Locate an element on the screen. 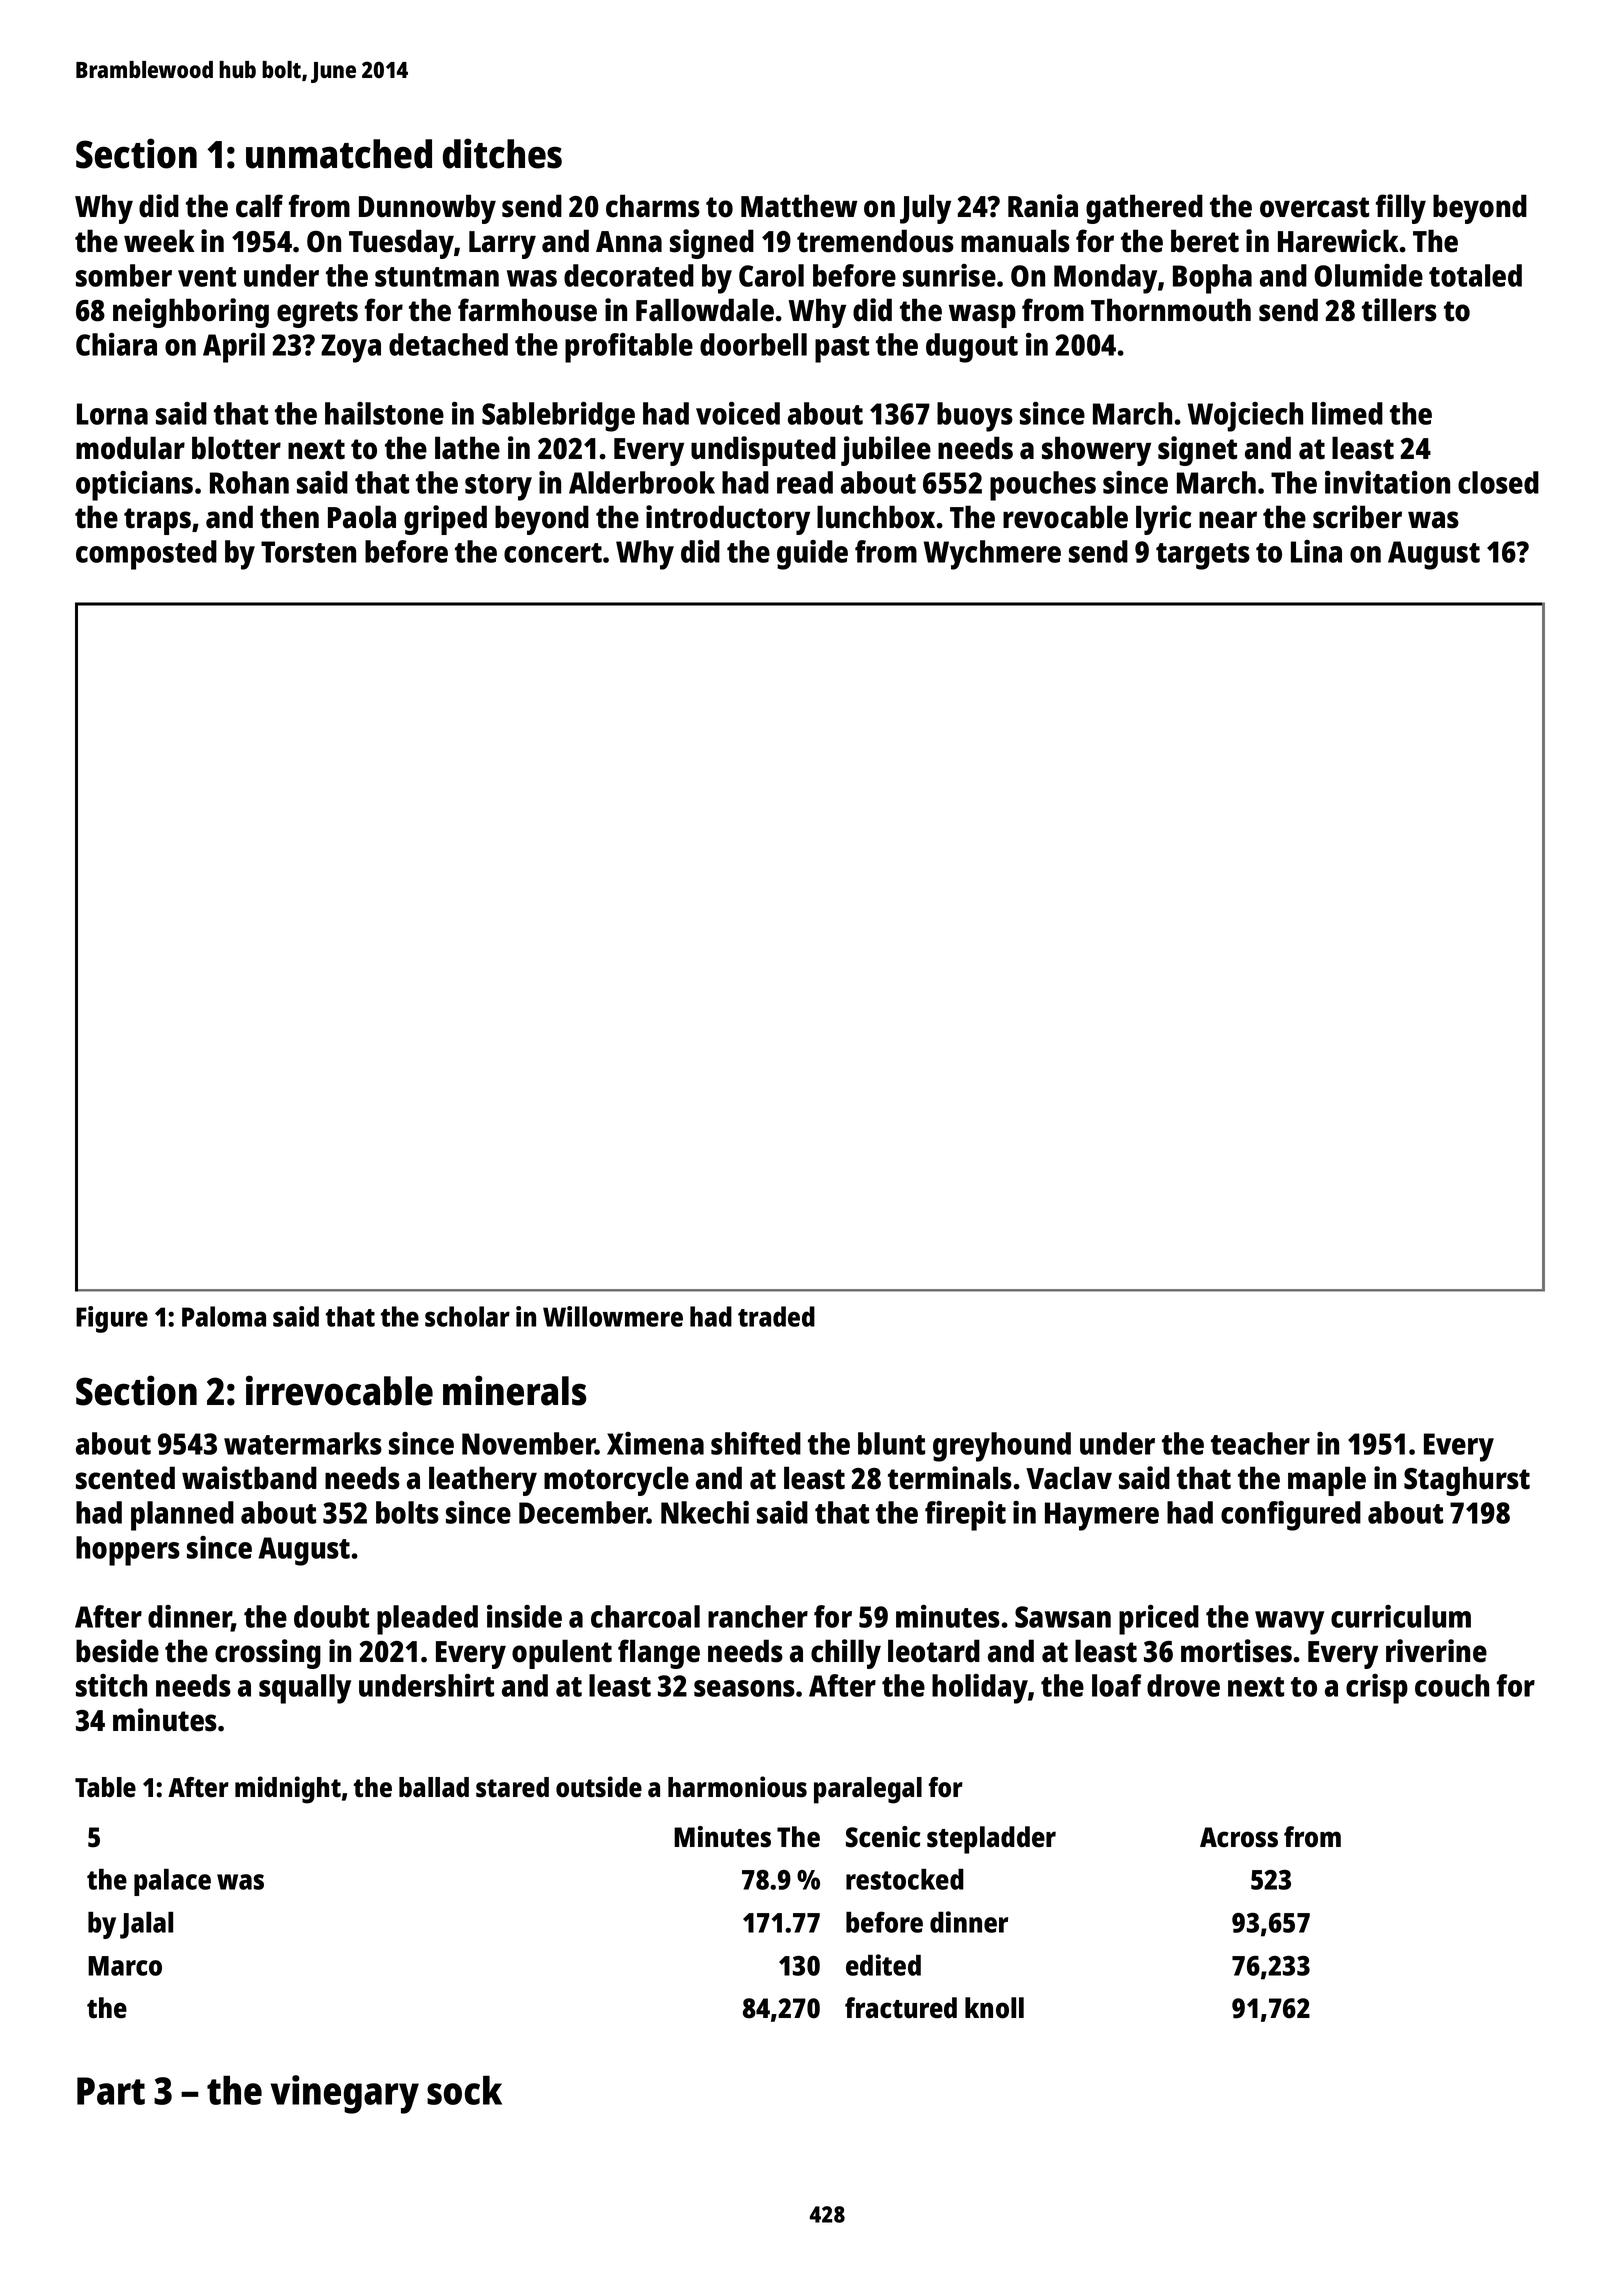 Image resolution: width=1620 pixels, height=2292 pixels. maple is located at coordinates (1327, 1481).
